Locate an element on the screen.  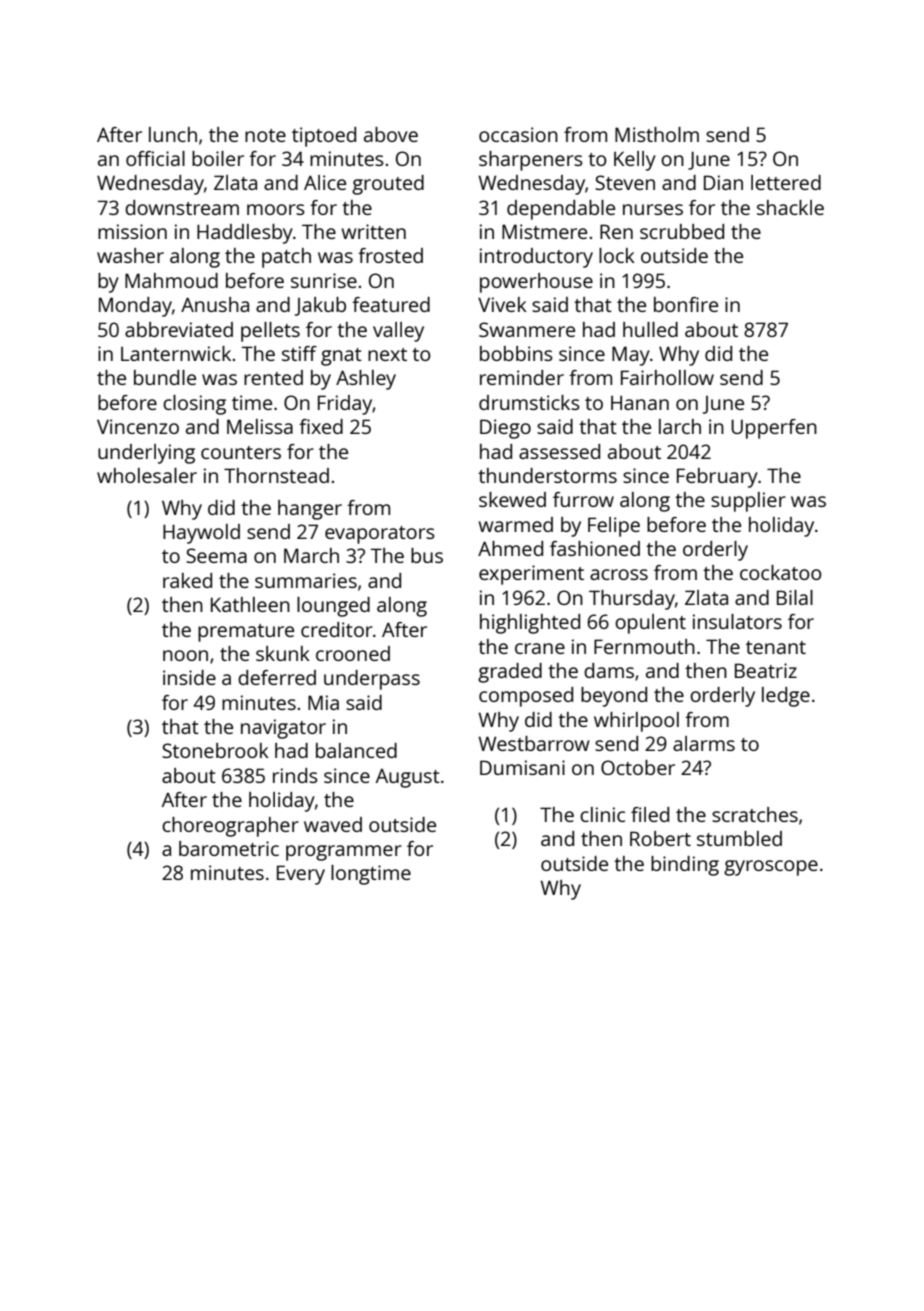
raked is located at coordinates (187, 580).
